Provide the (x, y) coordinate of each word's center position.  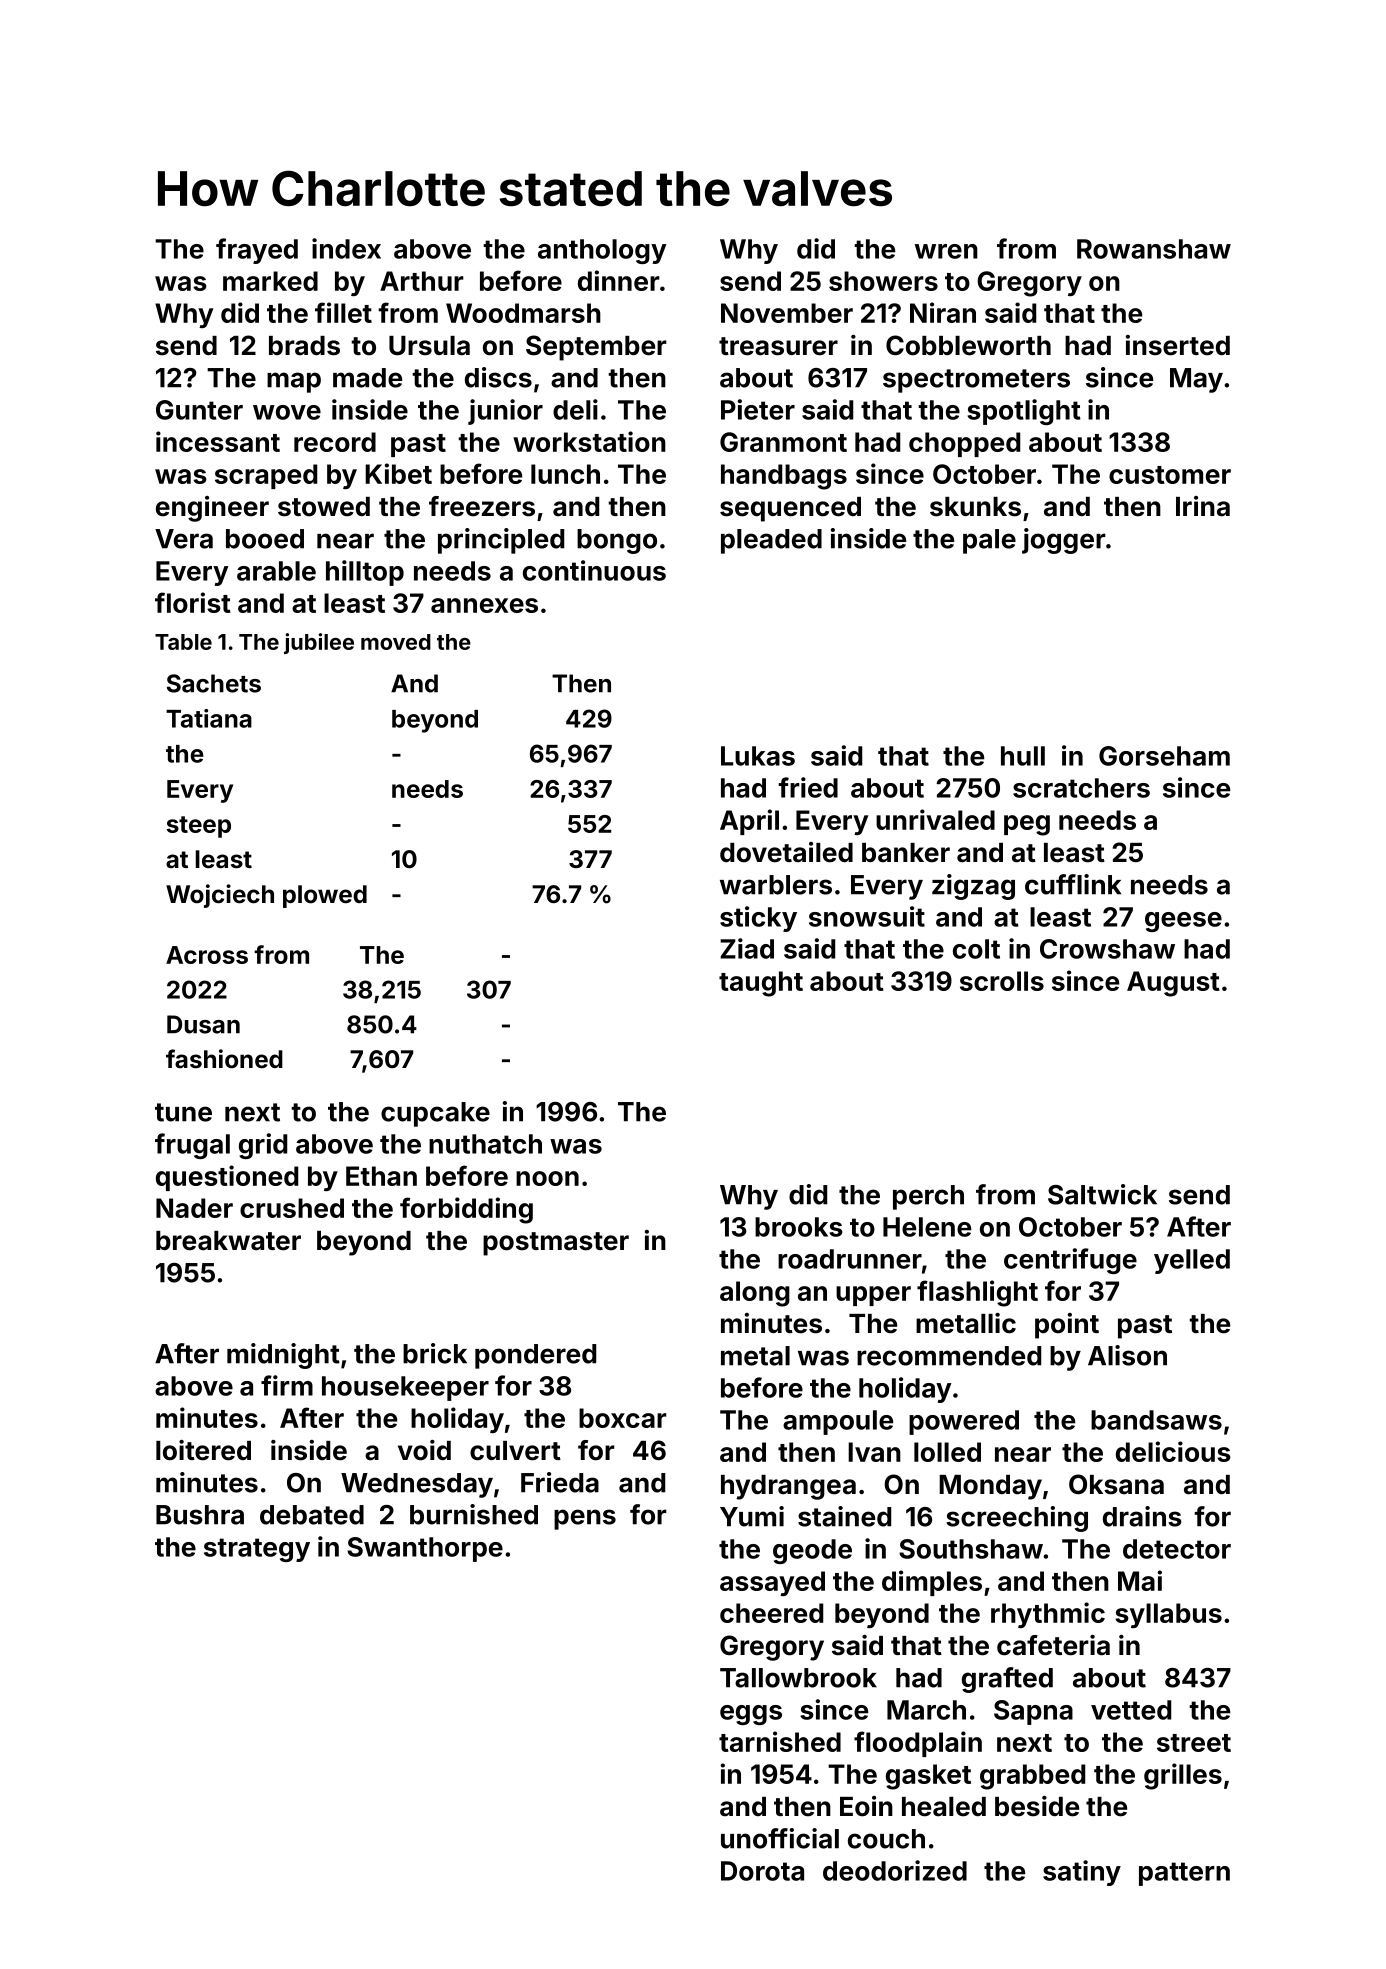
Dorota (762, 1871)
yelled (1192, 1261)
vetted (1131, 1710)
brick (435, 1353)
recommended (949, 1356)
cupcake (435, 1114)
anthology (602, 251)
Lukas (758, 756)
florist (193, 602)
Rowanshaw (1154, 249)
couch (886, 1839)
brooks (799, 1227)
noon (547, 1178)
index (346, 248)
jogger (1064, 541)
